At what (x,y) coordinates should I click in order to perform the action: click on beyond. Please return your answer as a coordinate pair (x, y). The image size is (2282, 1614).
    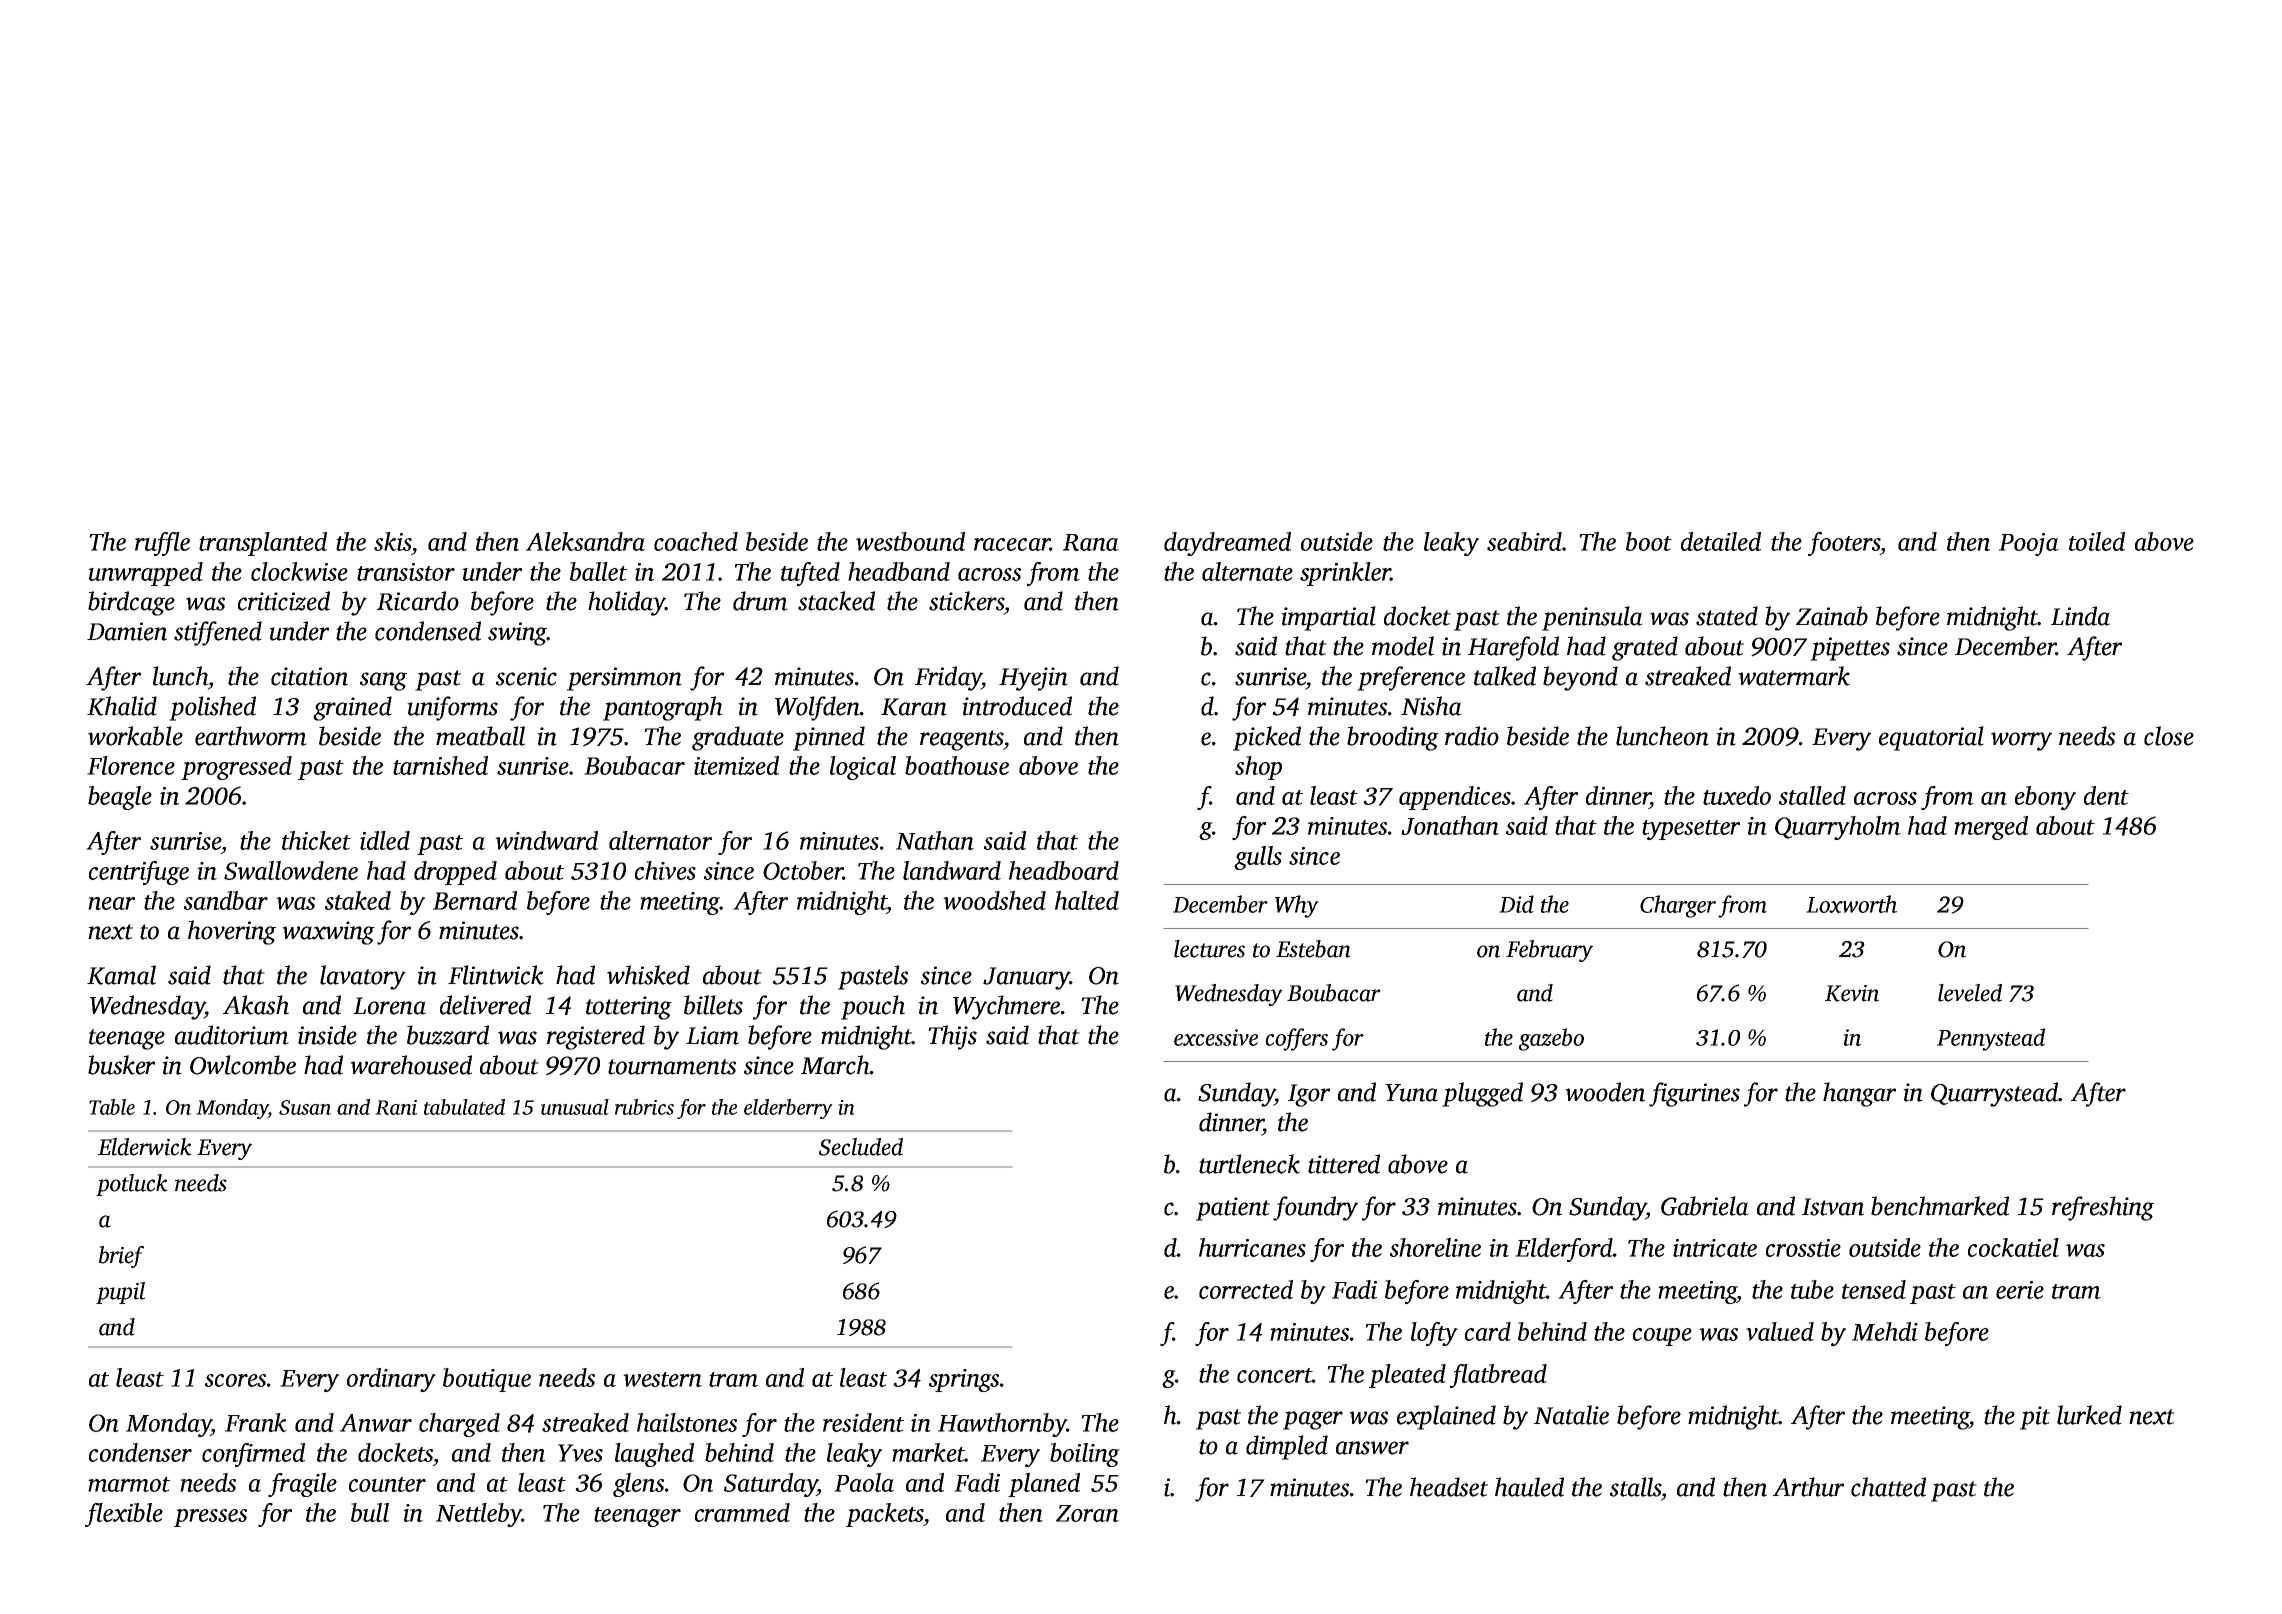
    Looking at the image, I should click on (1580, 678).
